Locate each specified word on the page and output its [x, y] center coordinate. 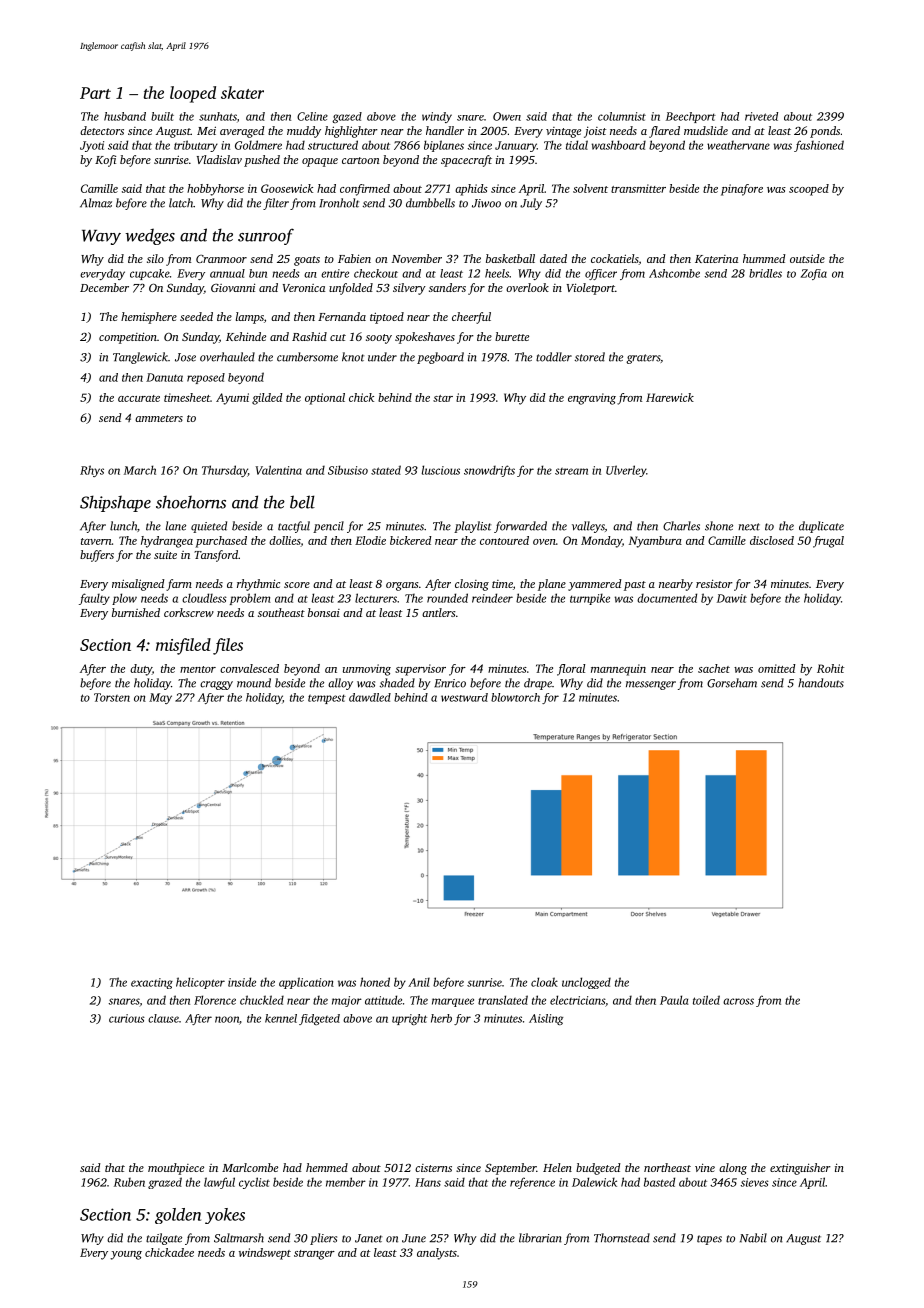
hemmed [327, 1167]
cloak [544, 982]
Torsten [112, 697]
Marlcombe [250, 1167]
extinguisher [800, 1169]
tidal [577, 145]
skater [242, 92]
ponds [825, 132]
